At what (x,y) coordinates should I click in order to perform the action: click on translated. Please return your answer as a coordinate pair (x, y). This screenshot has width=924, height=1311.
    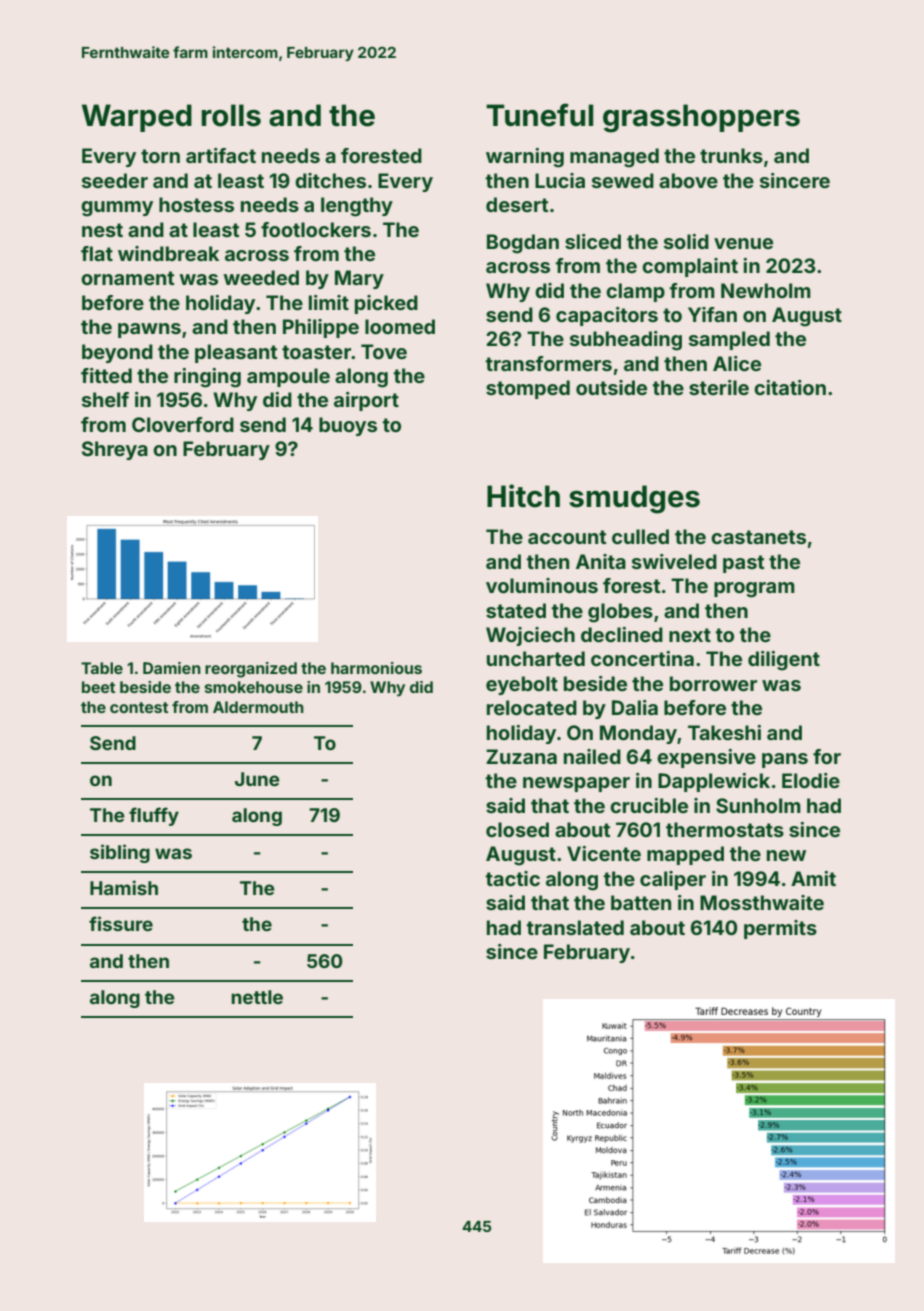
    Looking at the image, I should click on (575, 927).
